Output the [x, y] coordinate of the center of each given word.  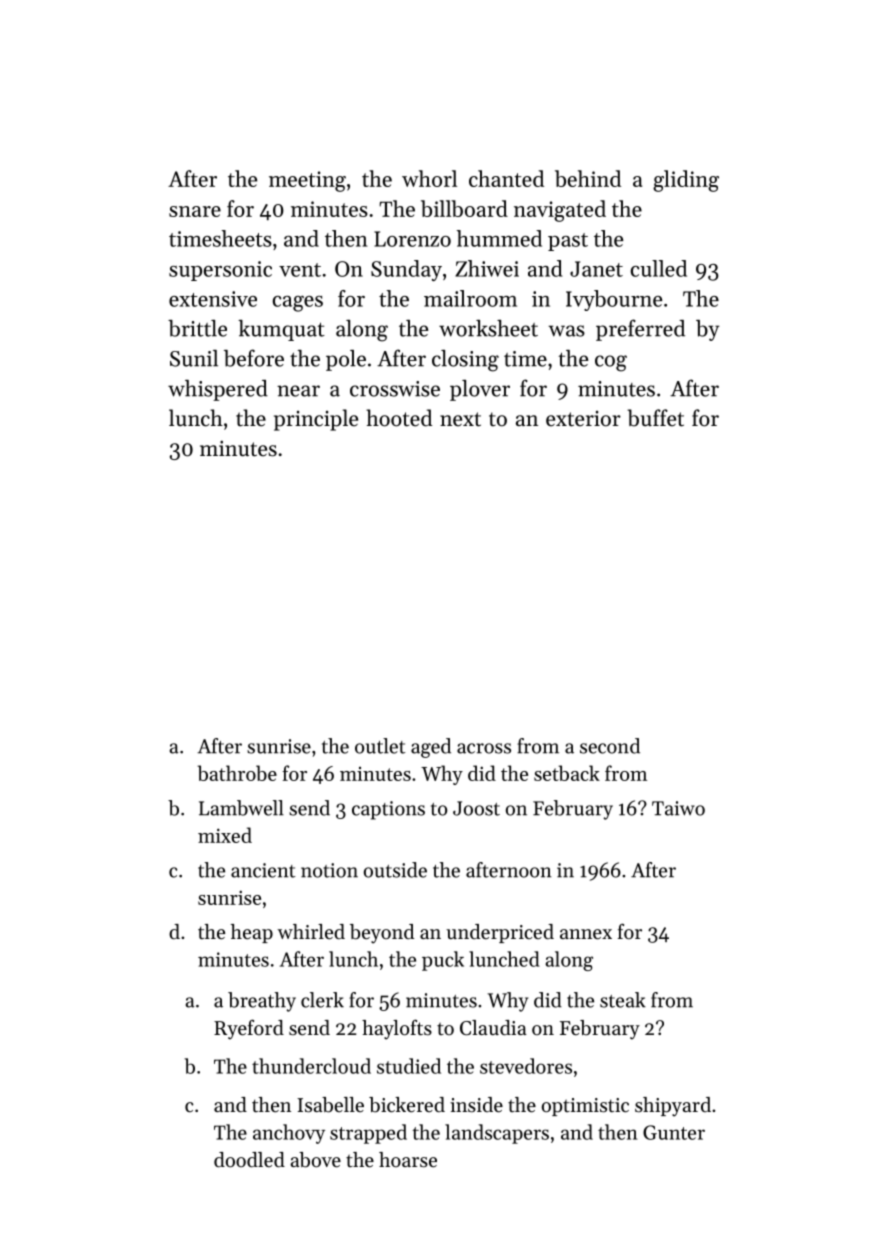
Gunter [674, 1132]
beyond [382, 934]
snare [195, 211]
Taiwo [678, 808]
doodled [249, 1159]
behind [588, 178]
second [610, 746]
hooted [399, 418]
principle [316, 420]
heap [252, 933]
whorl [429, 178]
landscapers [497, 1134]
